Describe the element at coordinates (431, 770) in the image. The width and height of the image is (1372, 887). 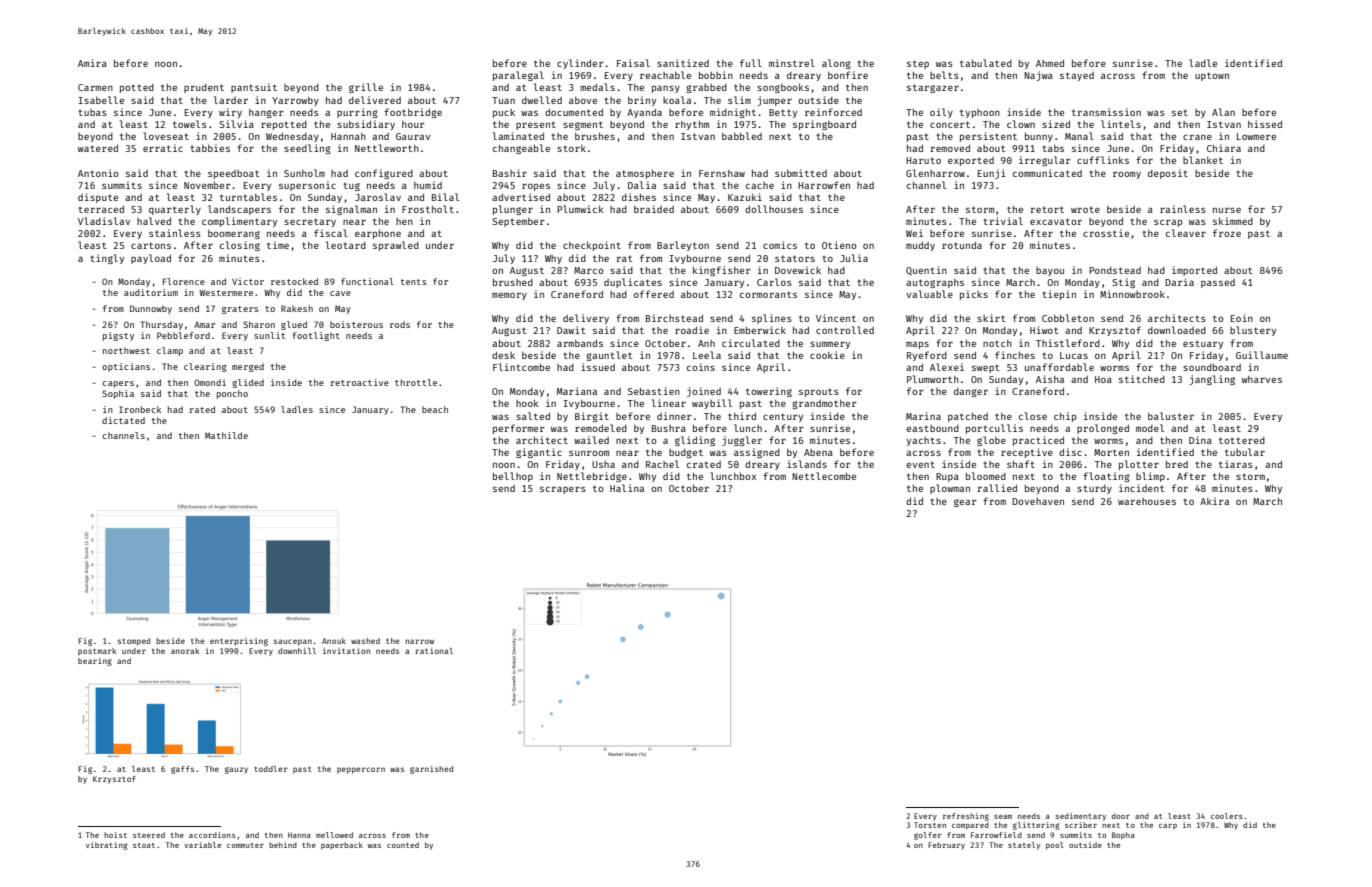
I see `garnished` at that location.
